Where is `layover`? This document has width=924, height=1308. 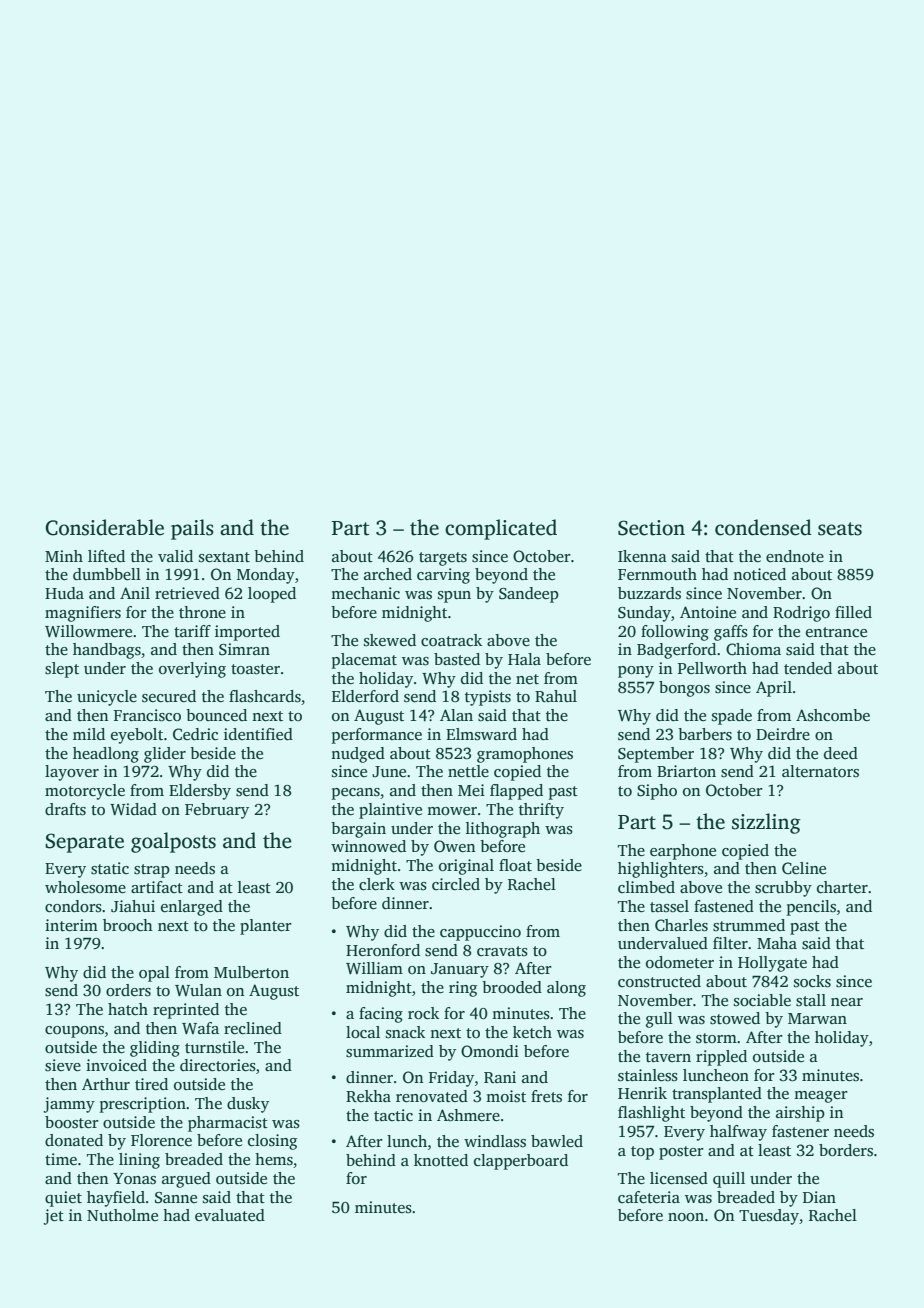
layover is located at coordinates (72, 773).
